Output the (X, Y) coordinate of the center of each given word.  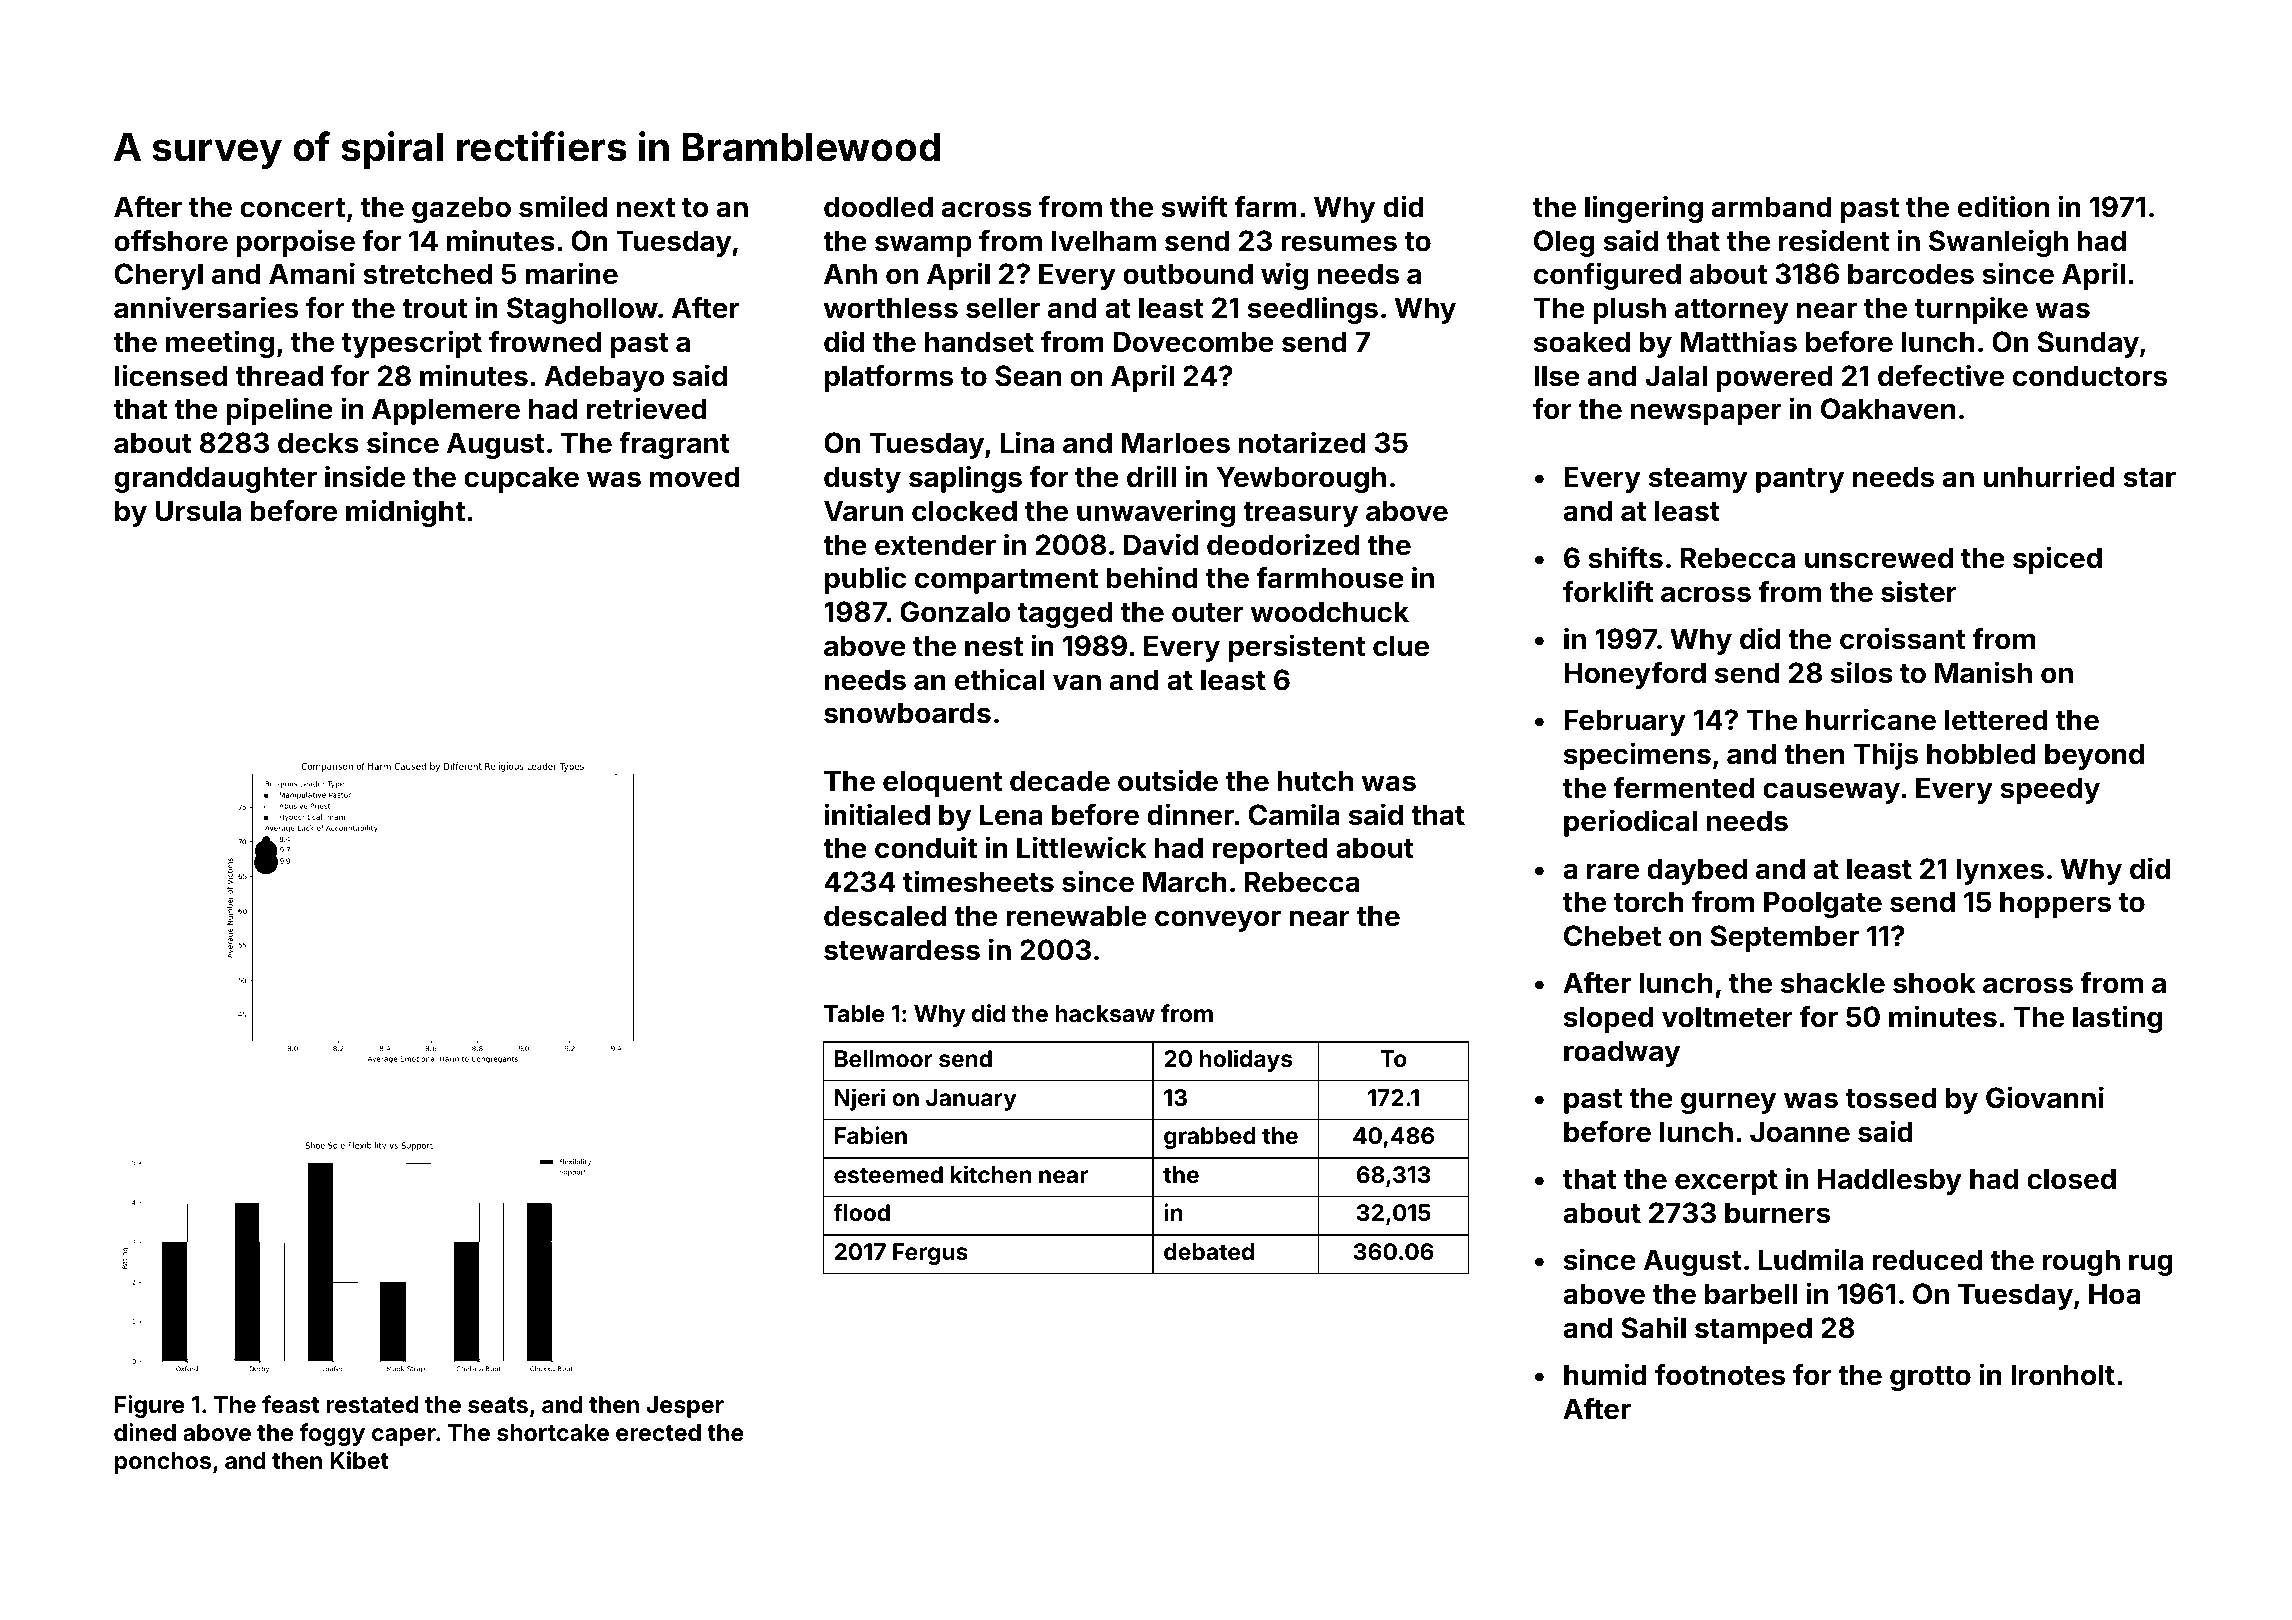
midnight (405, 513)
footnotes (1720, 1375)
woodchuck (1330, 612)
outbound (1188, 274)
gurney (1728, 1103)
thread (279, 376)
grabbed (1210, 1138)
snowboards (907, 713)
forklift (1608, 591)
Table (854, 1013)
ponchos (163, 1463)
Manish (1983, 672)
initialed (877, 814)
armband (1771, 207)
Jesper (685, 1407)
